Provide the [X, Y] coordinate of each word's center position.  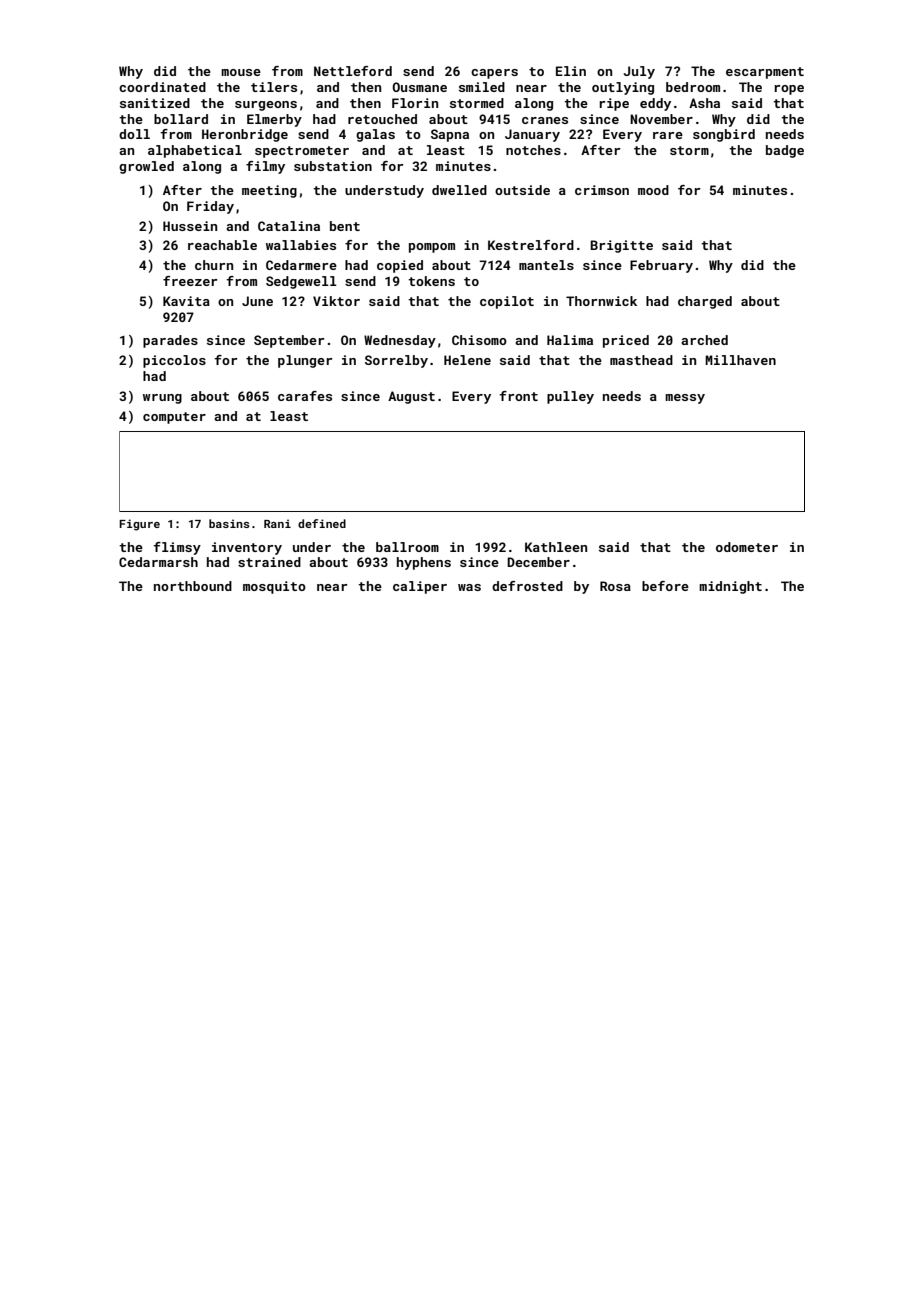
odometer [747, 547]
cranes [545, 120]
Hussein [190, 226]
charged [705, 302]
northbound [193, 586]
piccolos [174, 361]
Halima [570, 340]
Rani [277, 523]
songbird [724, 135]
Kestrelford [531, 245]
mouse [241, 72]
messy [685, 399]
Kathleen [556, 547]
